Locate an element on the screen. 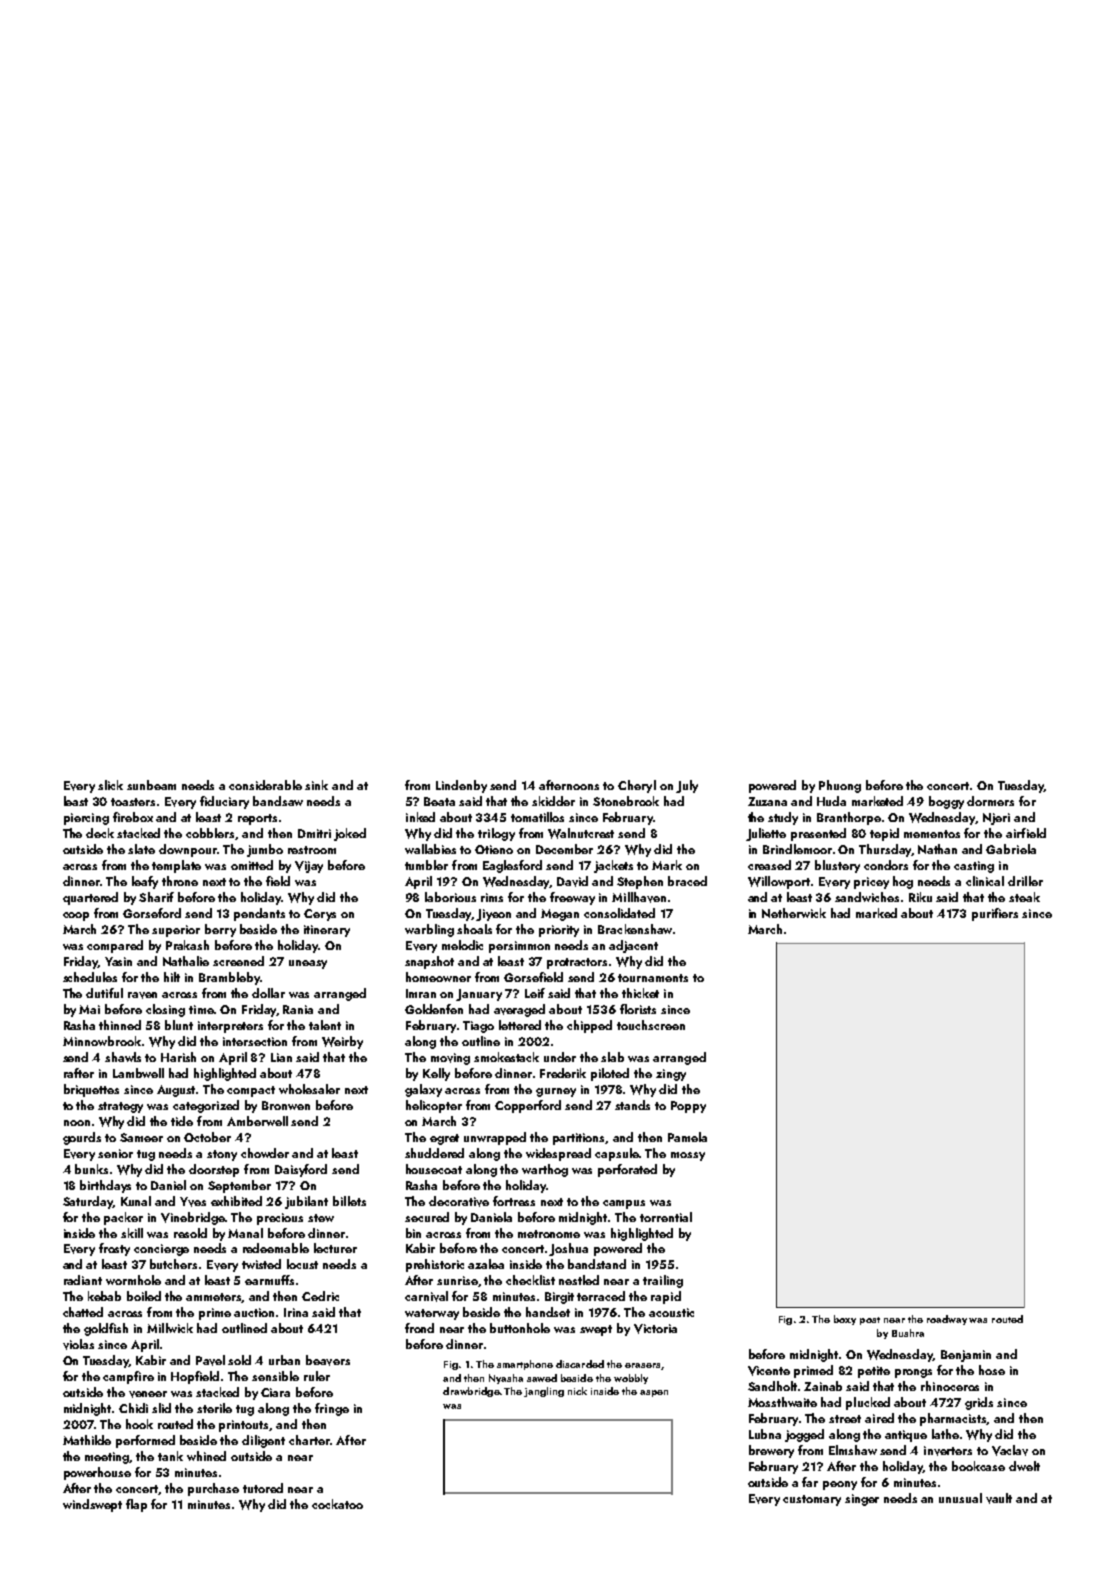 Image resolution: width=1116 pixels, height=1579 pixels. bunks is located at coordinates (91, 1169).
